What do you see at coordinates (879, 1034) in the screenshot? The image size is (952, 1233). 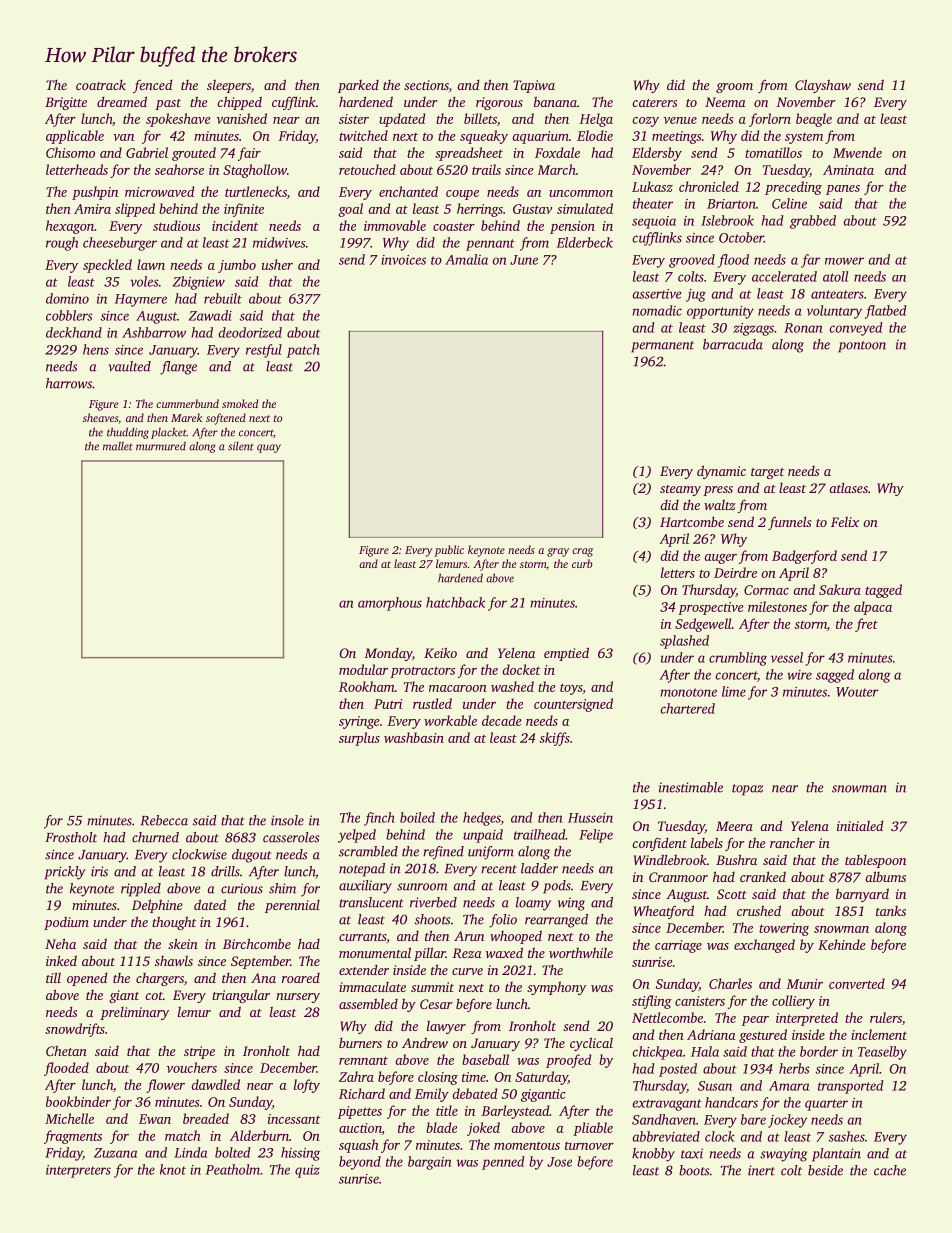 I see `inclement` at bounding box center [879, 1034].
